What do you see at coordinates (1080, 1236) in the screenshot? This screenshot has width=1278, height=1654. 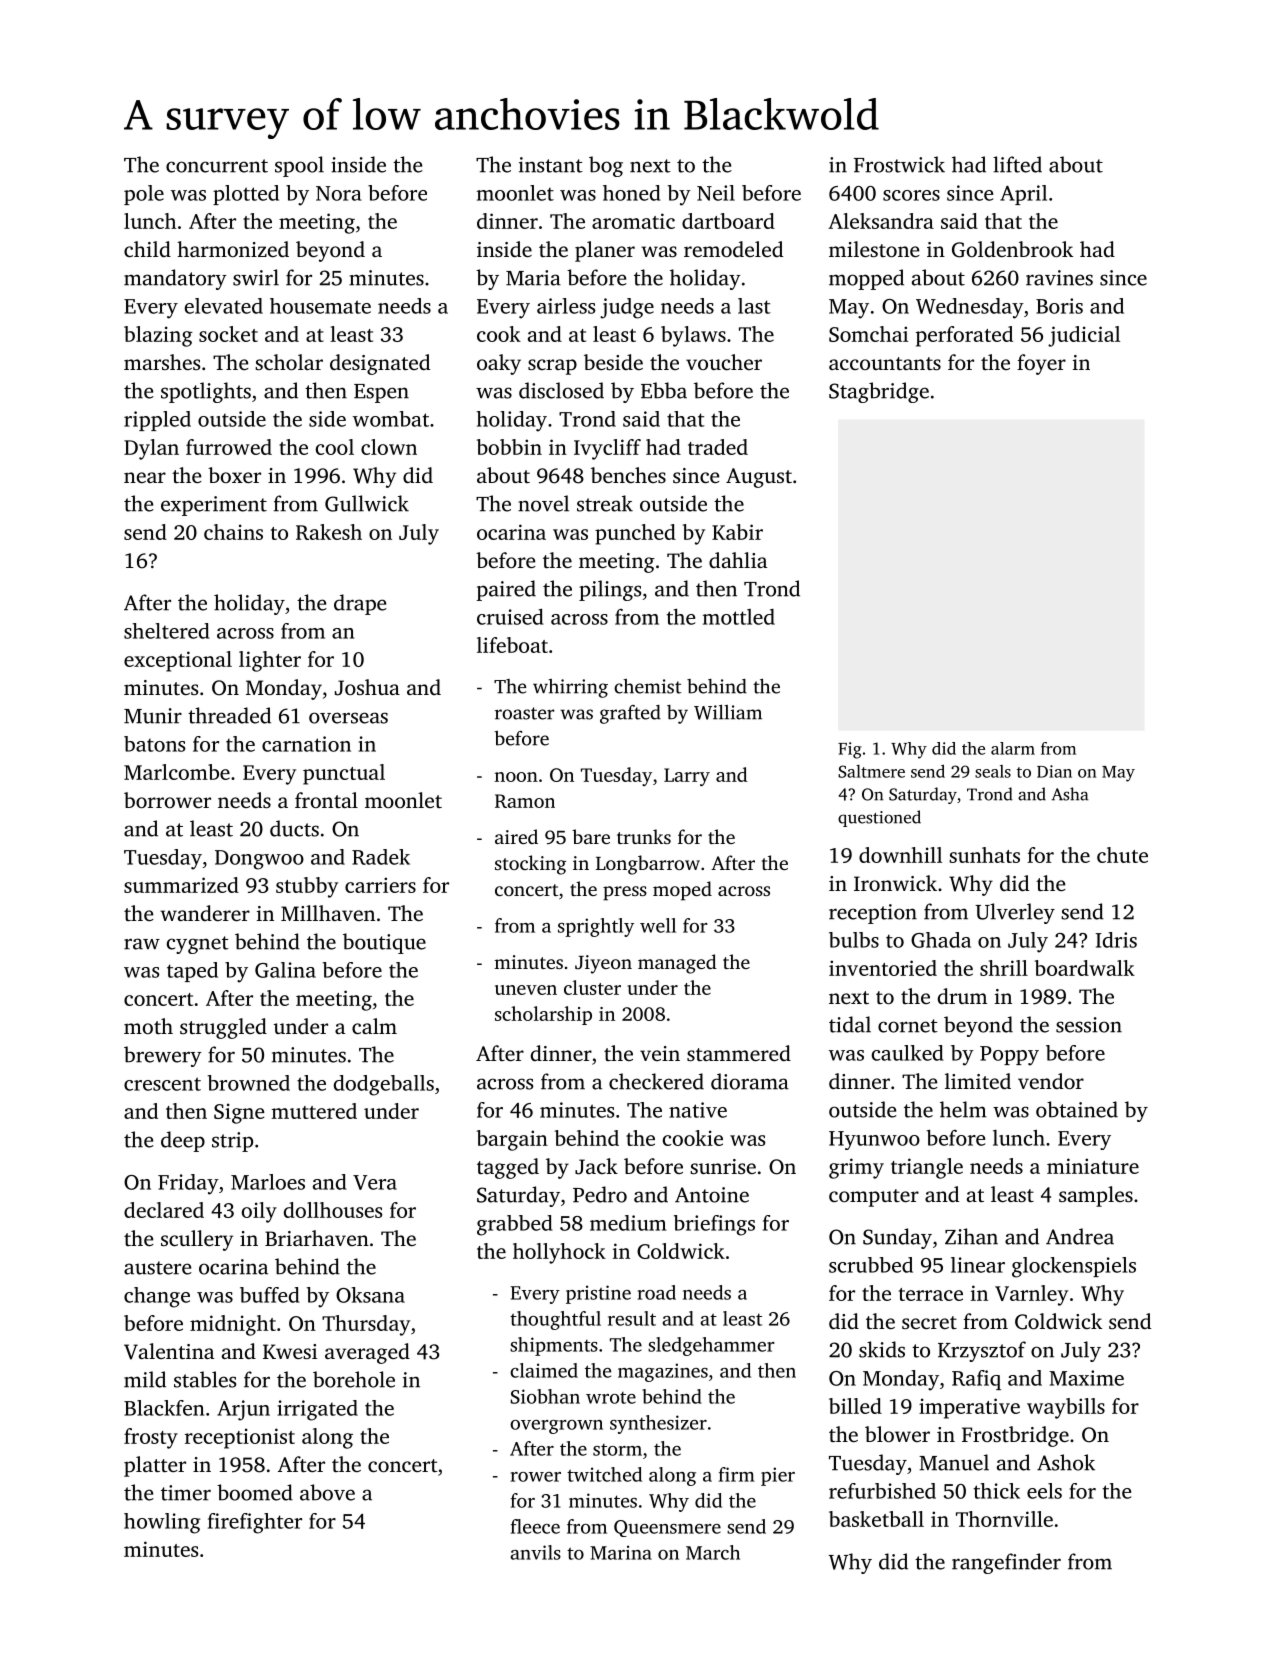 I see `Andrea` at bounding box center [1080, 1236].
